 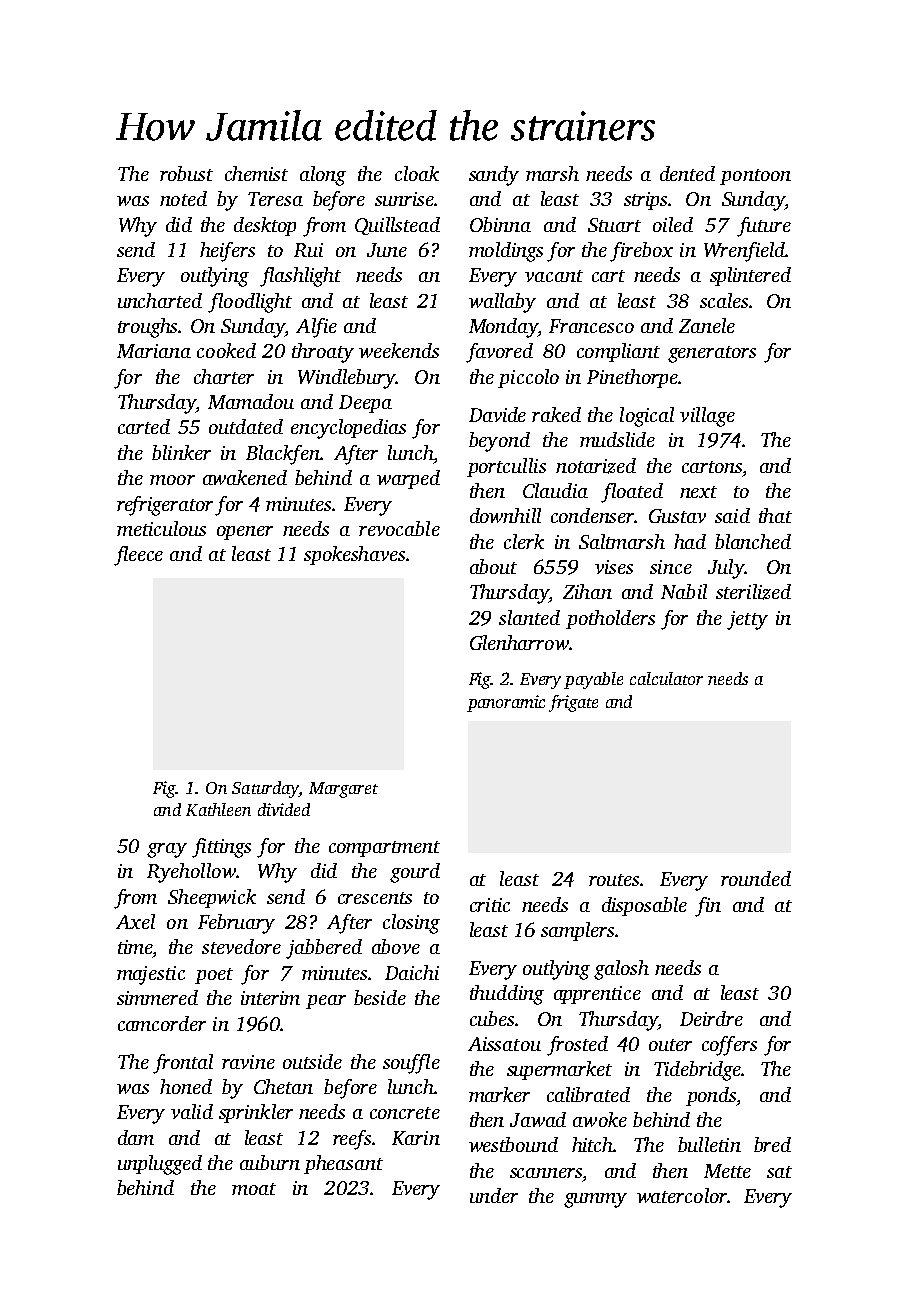 I want to click on Deirdre, so click(x=711, y=1018).
